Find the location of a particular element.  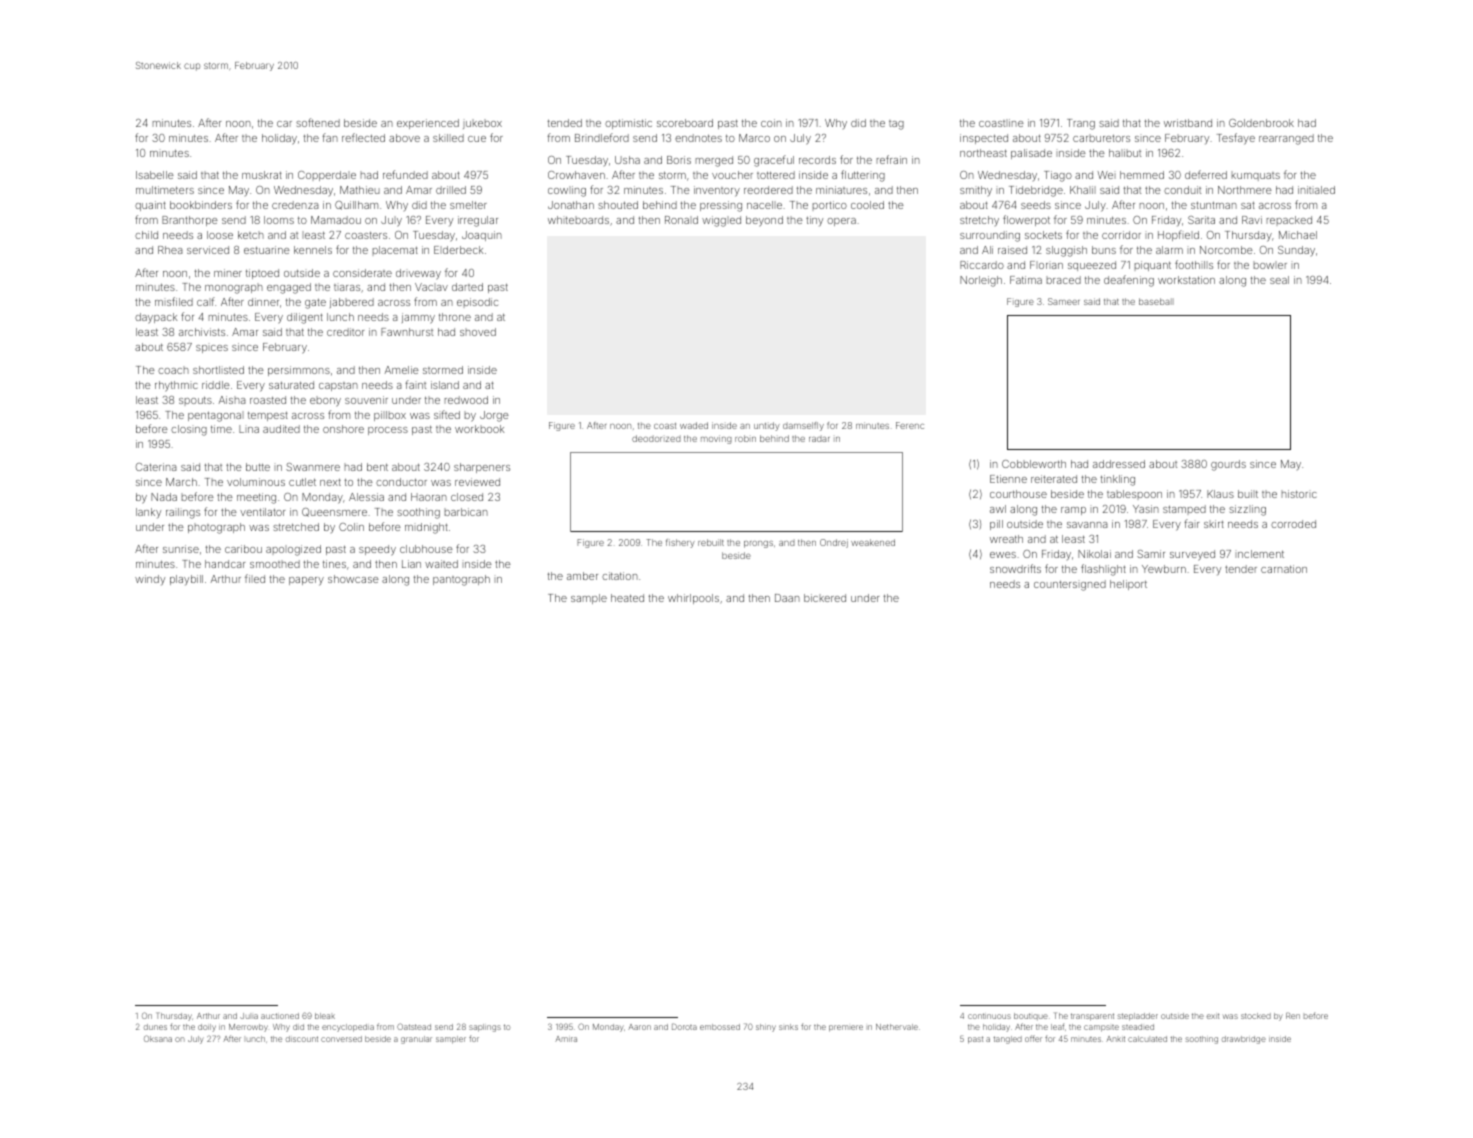

heated is located at coordinates (627, 598).
